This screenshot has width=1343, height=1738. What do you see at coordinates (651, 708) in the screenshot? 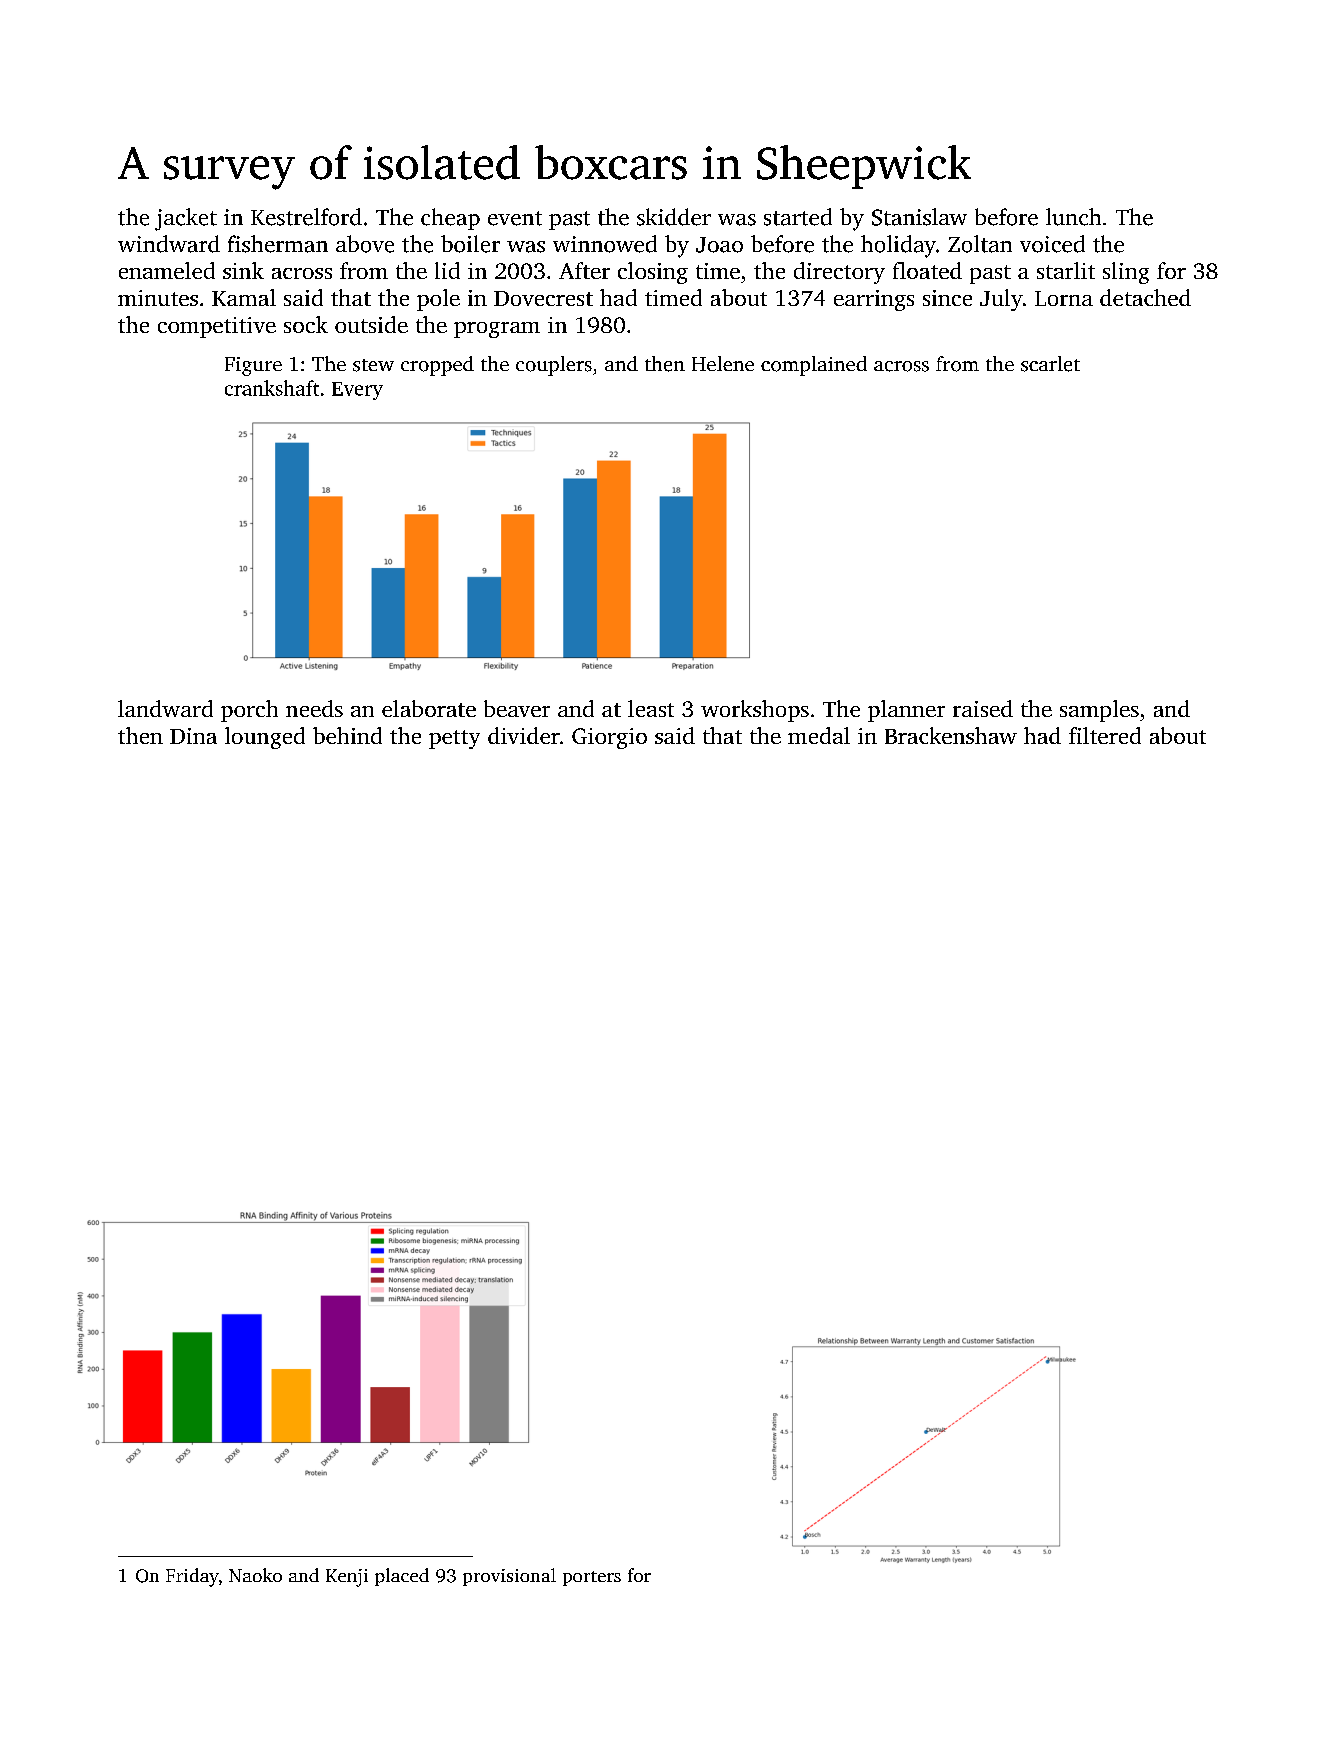
I see `least` at bounding box center [651, 708].
